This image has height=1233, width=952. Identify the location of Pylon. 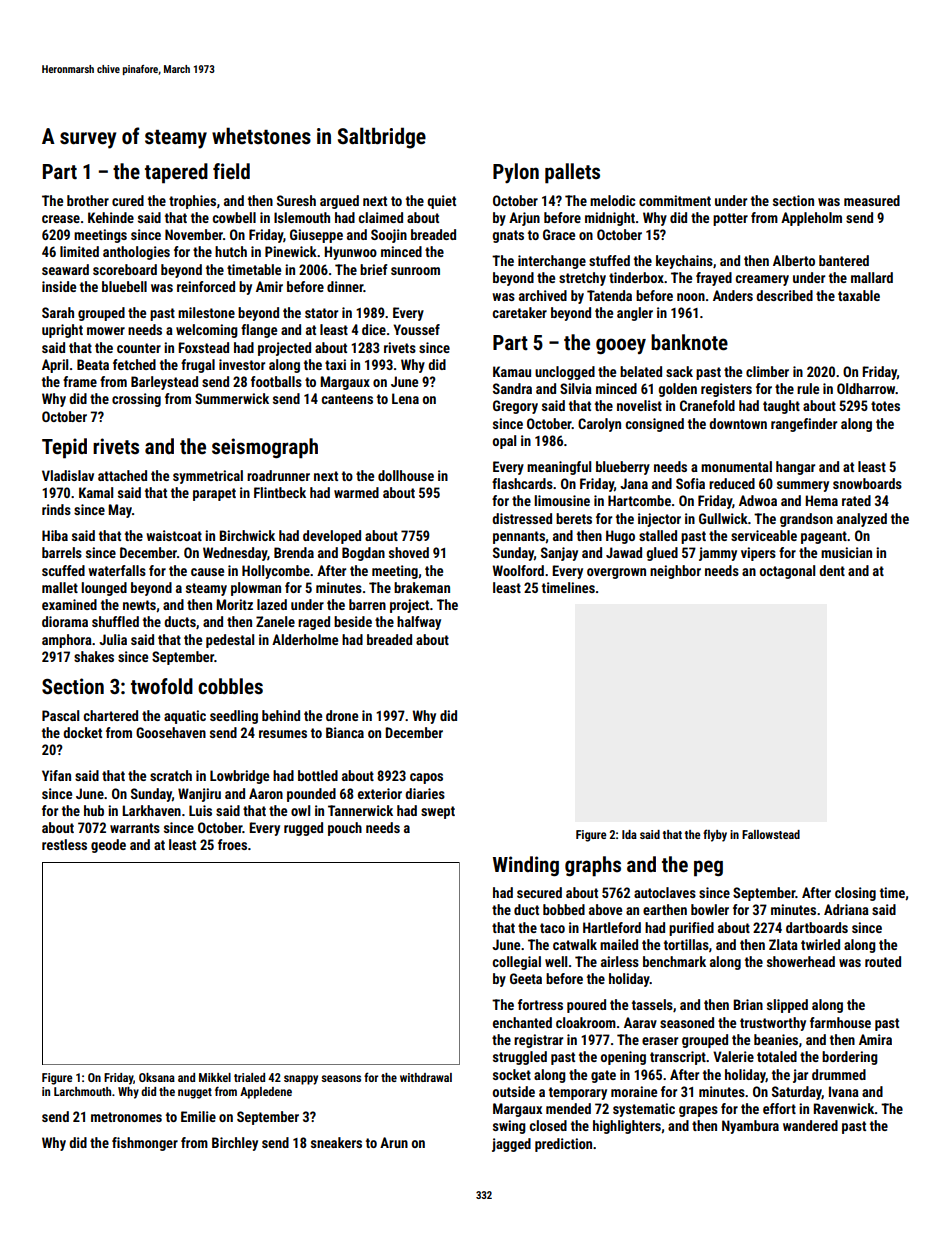
(516, 173).
